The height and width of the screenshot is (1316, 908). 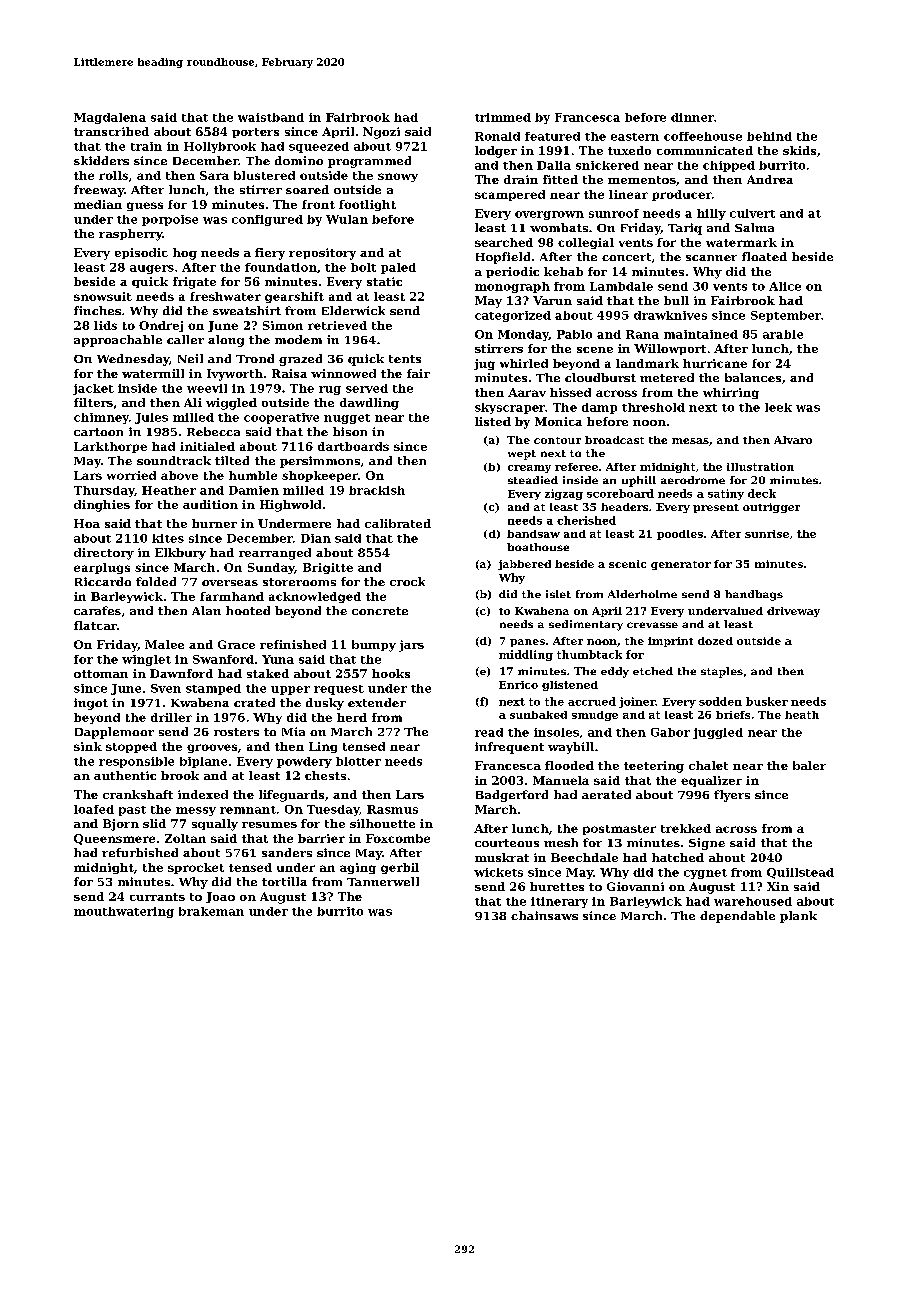 What do you see at coordinates (544, 915) in the screenshot?
I see `chainsaws` at bounding box center [544, 915].
